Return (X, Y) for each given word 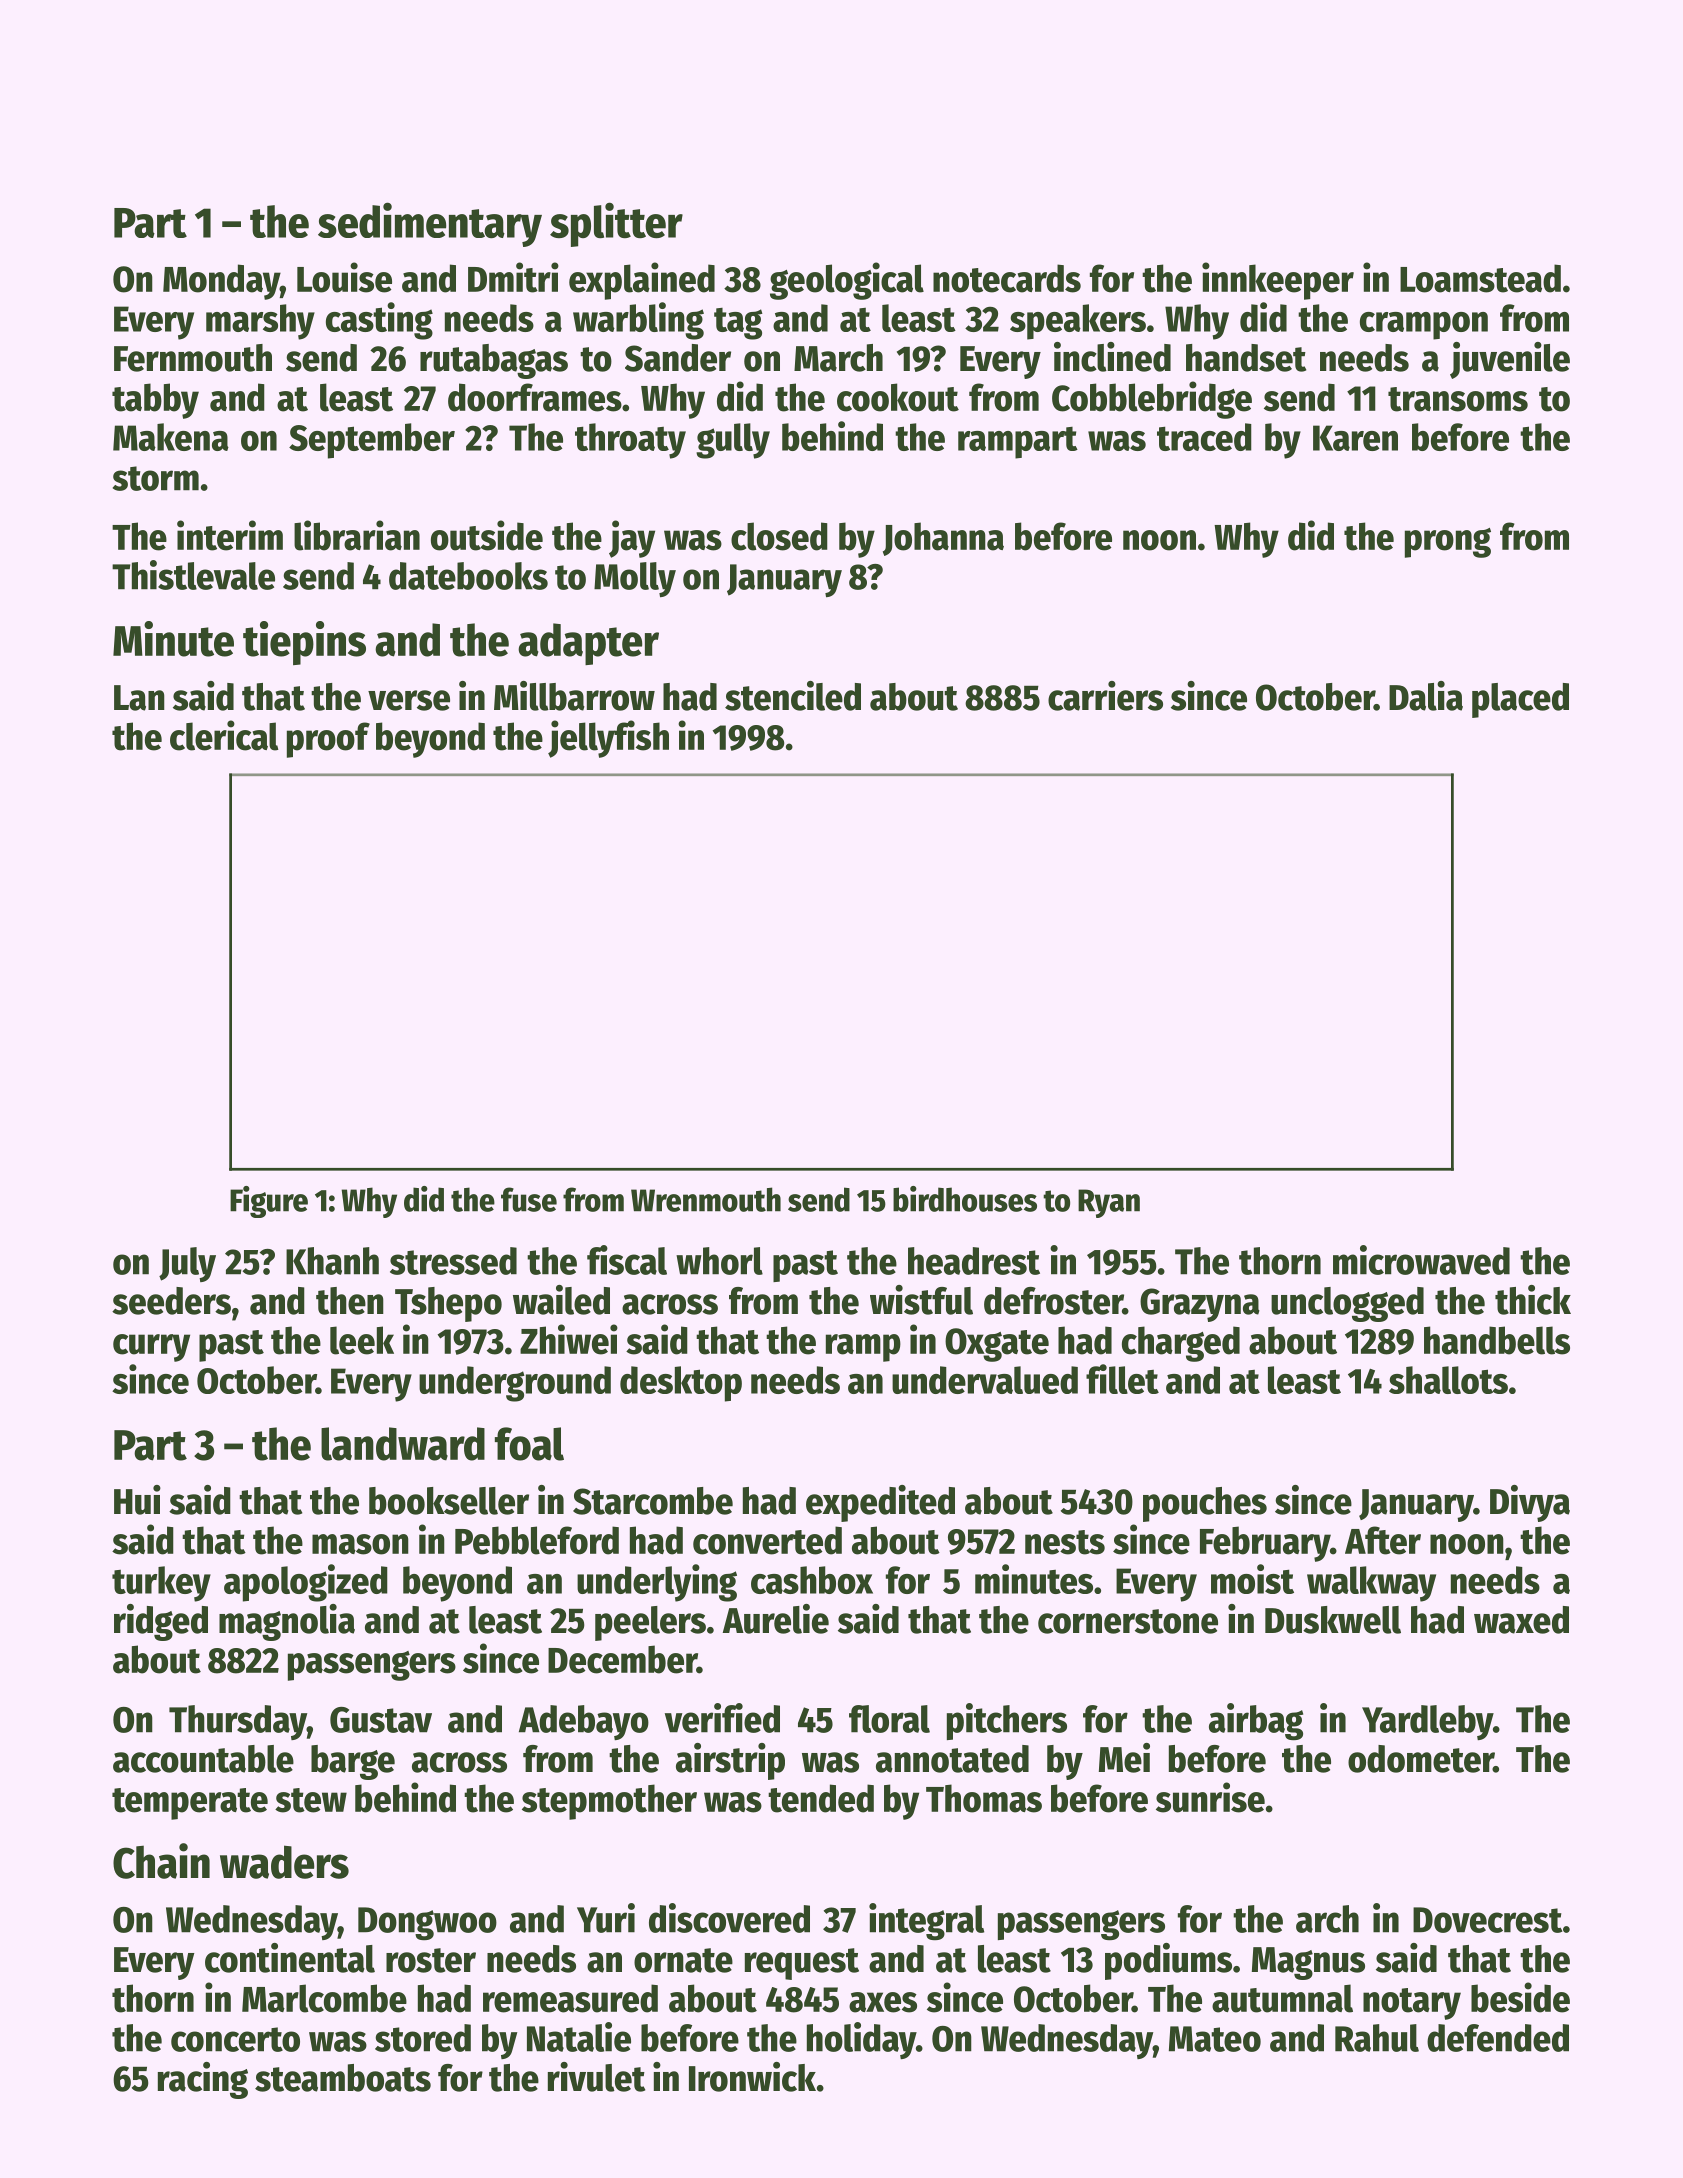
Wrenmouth (706, 1199)
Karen (1355, 438)
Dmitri (513, 277)
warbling (638, 321)
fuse (529, 1199)
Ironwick (752, 2077)
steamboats (343, 2078)
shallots (1448, 1380)
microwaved (1421, 1260)
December (622, 1659)
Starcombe (653, 1501)
